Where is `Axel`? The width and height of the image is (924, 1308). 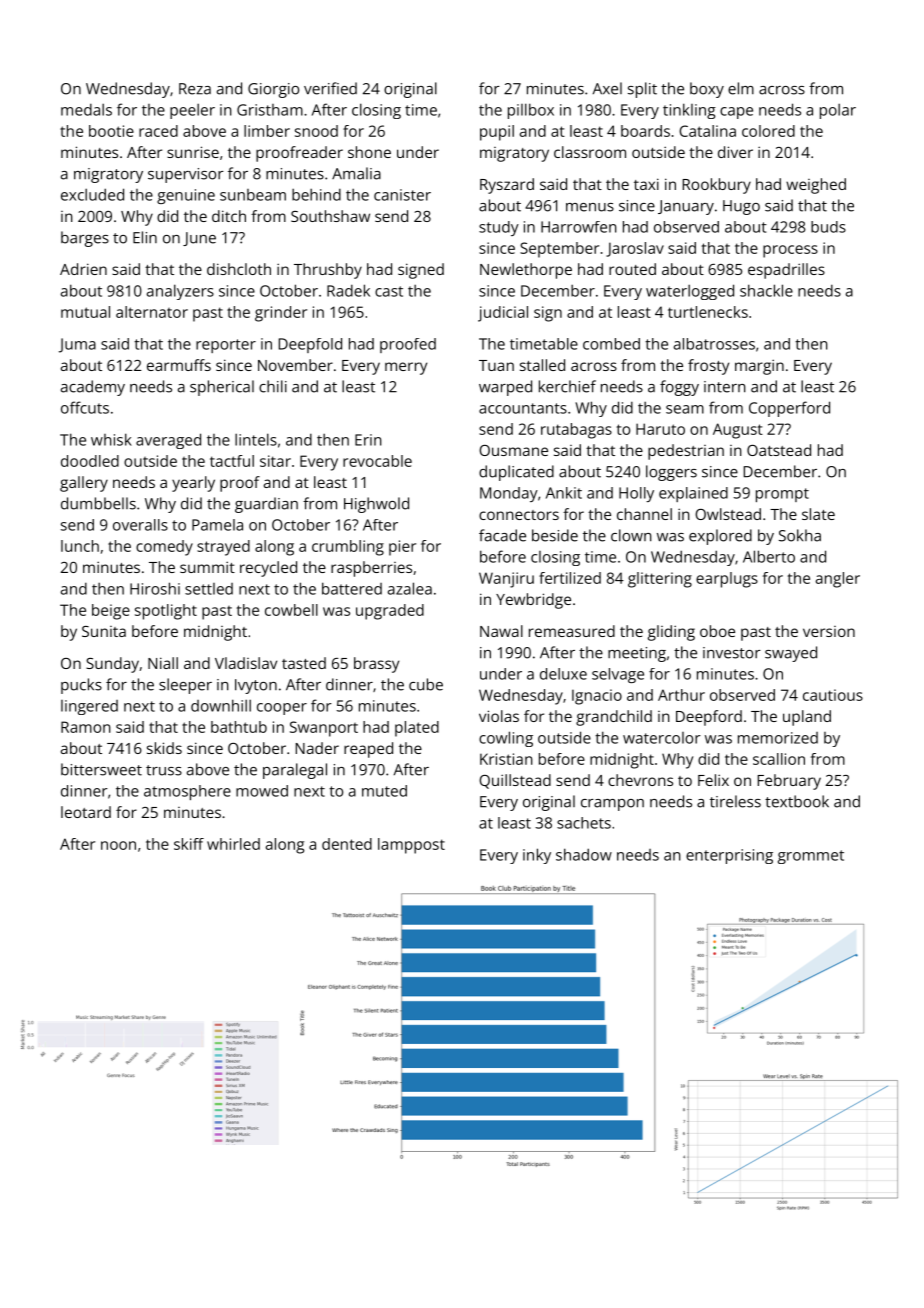 Axel is located at coordinates (607, 88).
